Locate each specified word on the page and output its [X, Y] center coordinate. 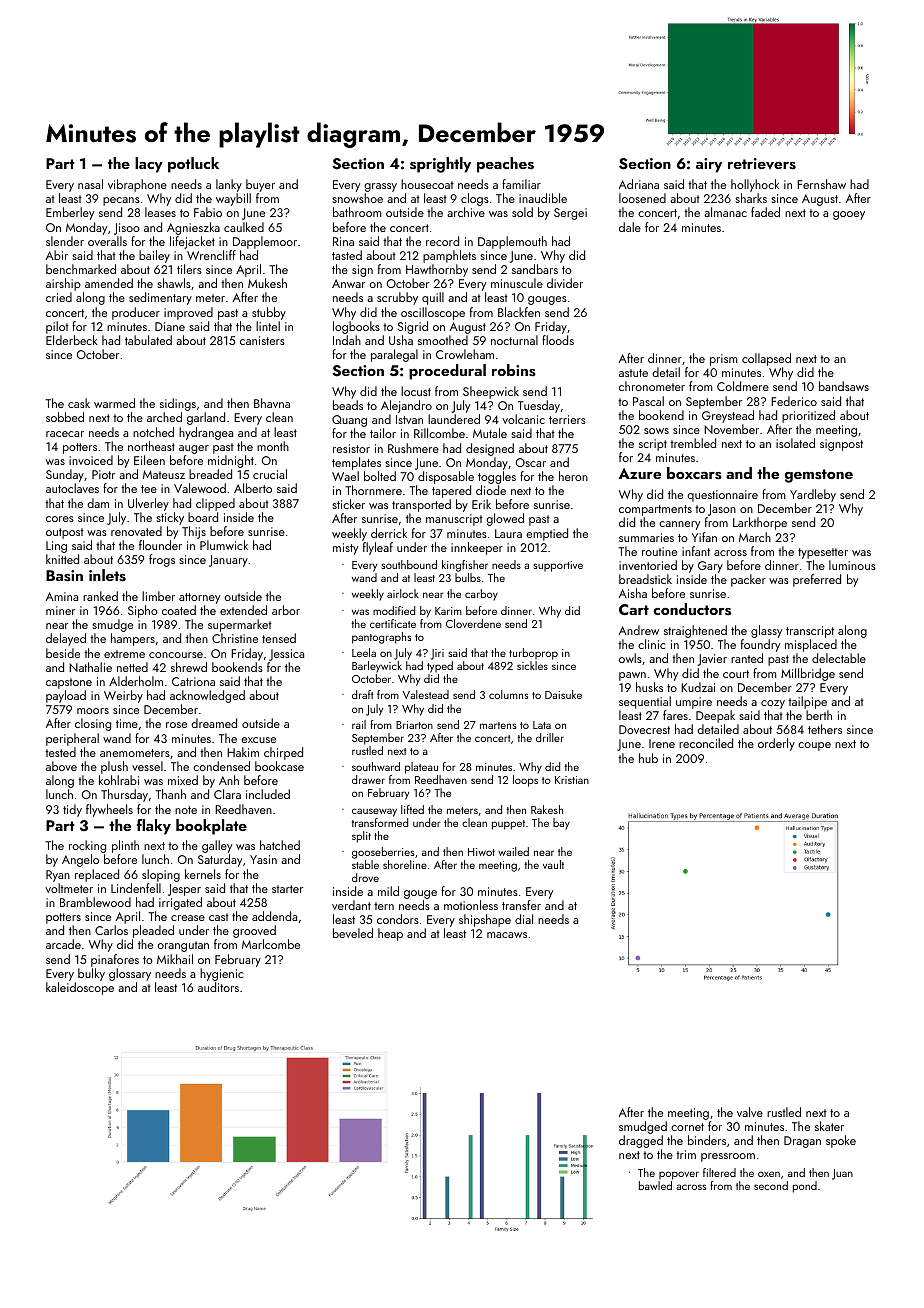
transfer [521, 905]
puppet [508, 825]
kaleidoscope [80, 988]
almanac [725, 212]
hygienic [222, 974]
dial [524, 919]
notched [153, 432]
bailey [154, 256]
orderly [776, 744]
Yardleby [813, 495]
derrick [389, 533]
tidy [72, 810]
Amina [62, 596]
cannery [679, 525]
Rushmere [413, 448]
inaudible [543, 198]
